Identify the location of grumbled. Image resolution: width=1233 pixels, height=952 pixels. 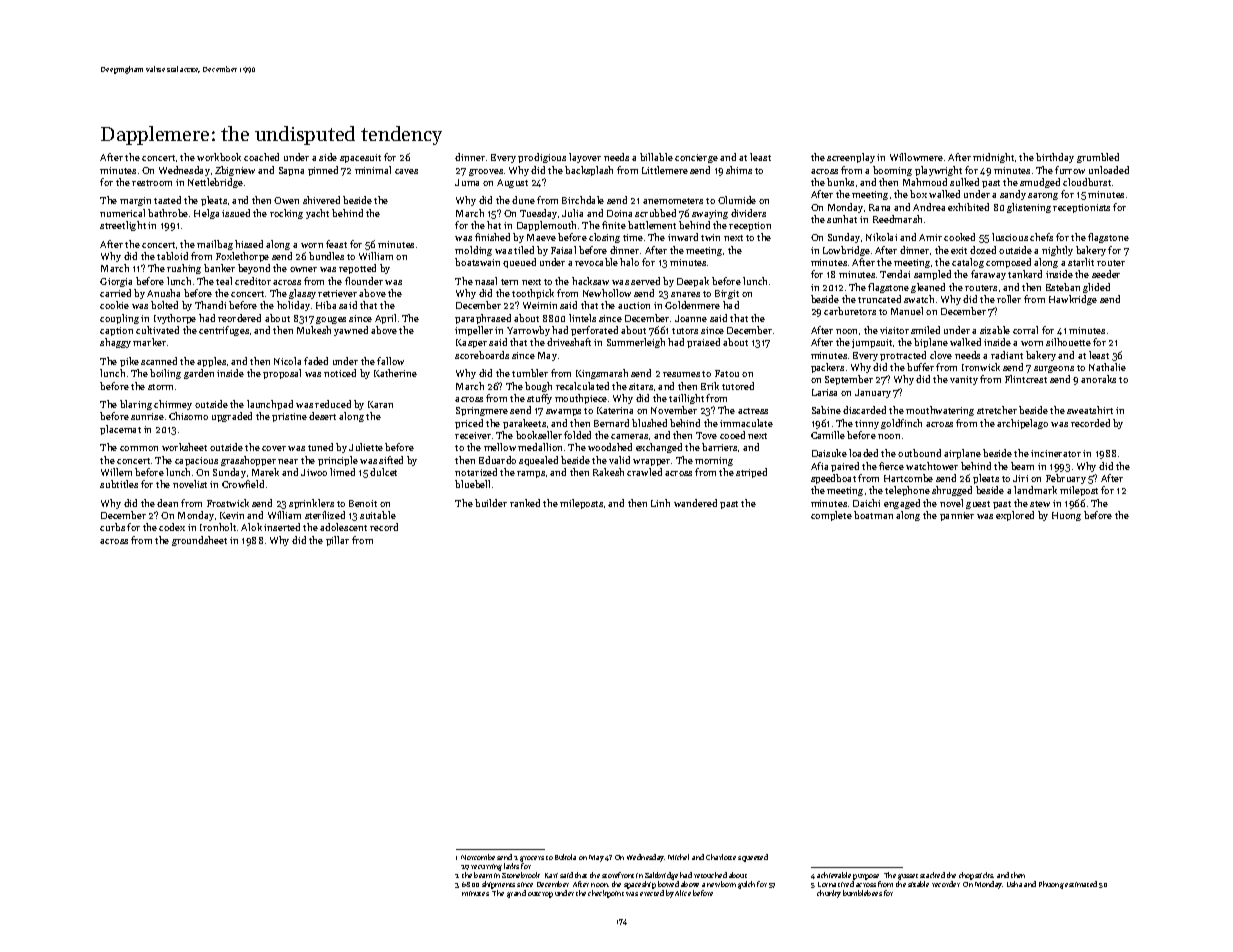
(1098, 158).
